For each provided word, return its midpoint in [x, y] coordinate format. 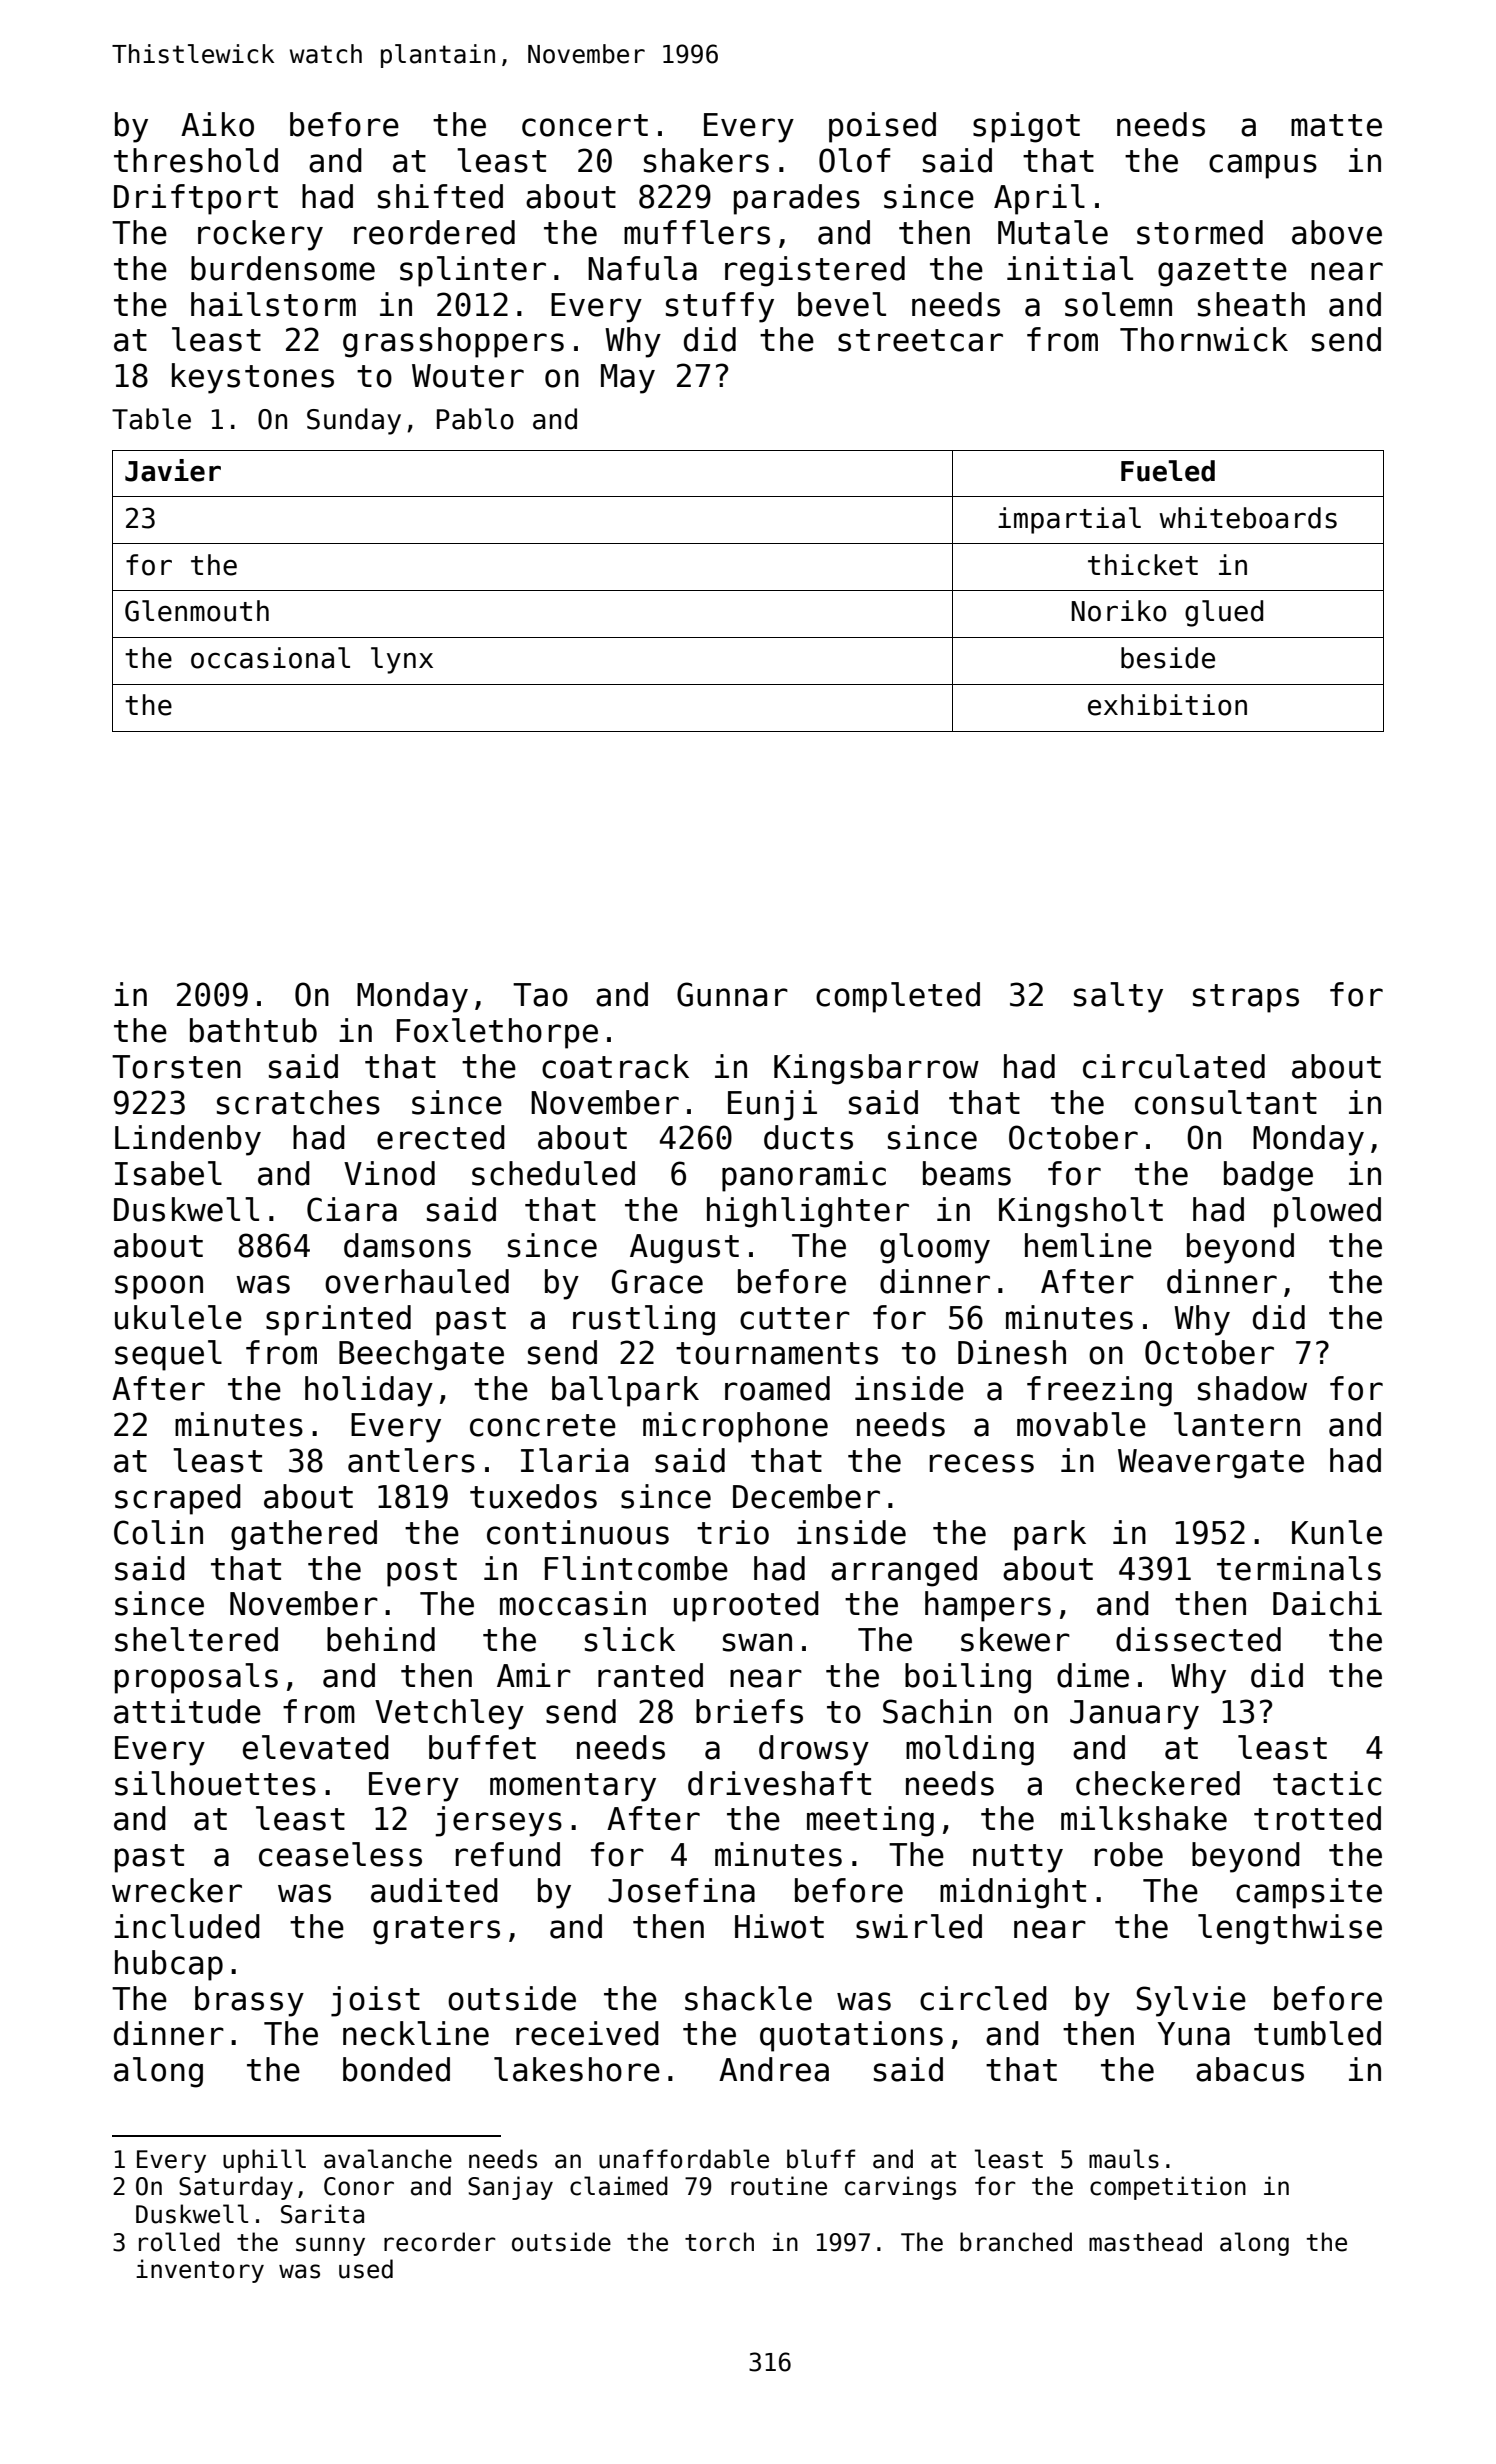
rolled [179, 2242]
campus [1263, 166]
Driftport [196, 199]
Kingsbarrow [876, 1069]
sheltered [196, 1639]
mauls [1124, 2159]
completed [898, 997]
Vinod [389, 1173]
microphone [735, 1427]
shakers [706, 160]
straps [1246, 998]
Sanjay [510, 2188]
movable [1081, 1424]
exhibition [1167, 705]
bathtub [253, 1030]
